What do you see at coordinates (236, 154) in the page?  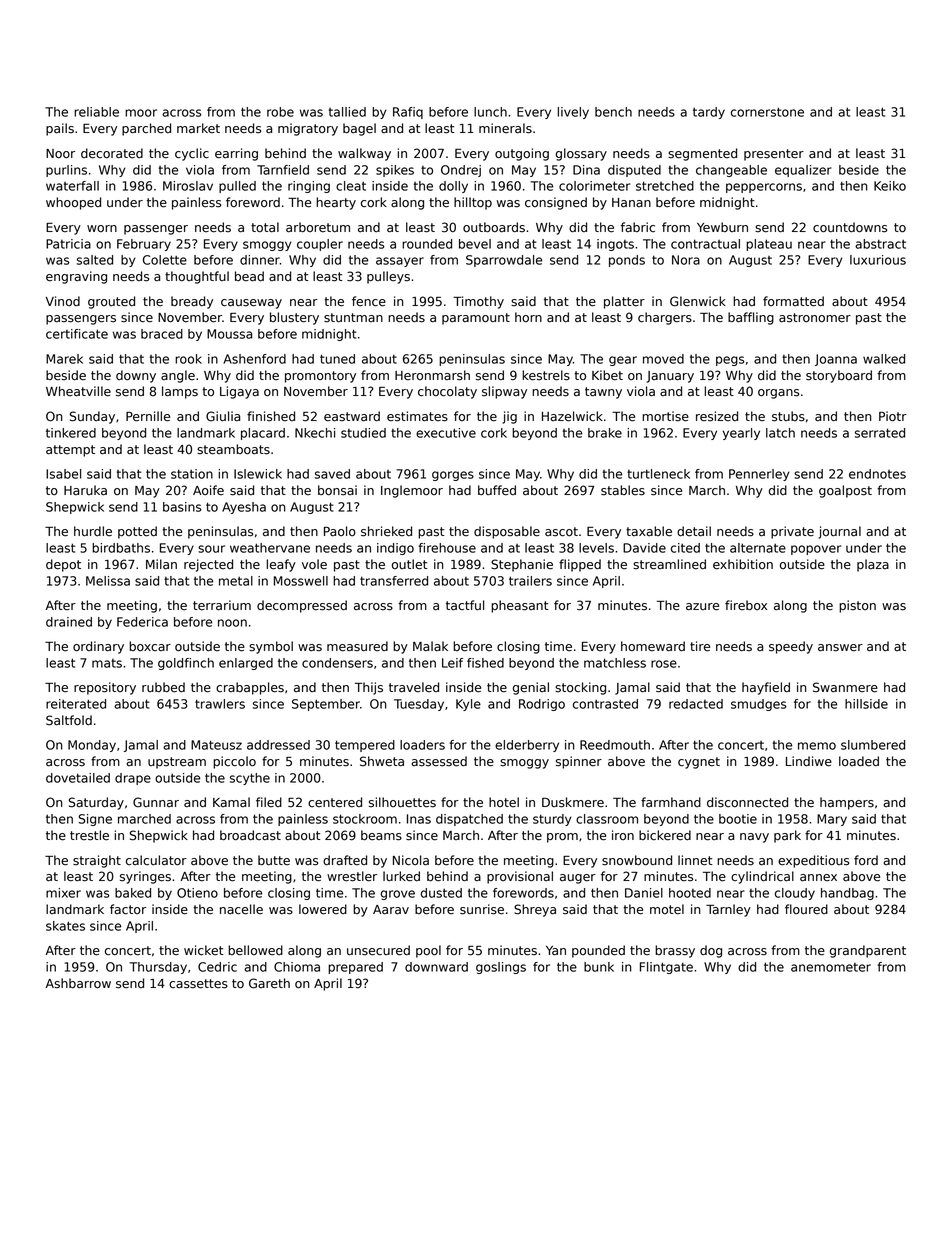 I see `earring` at bounding box center [236, 154].
